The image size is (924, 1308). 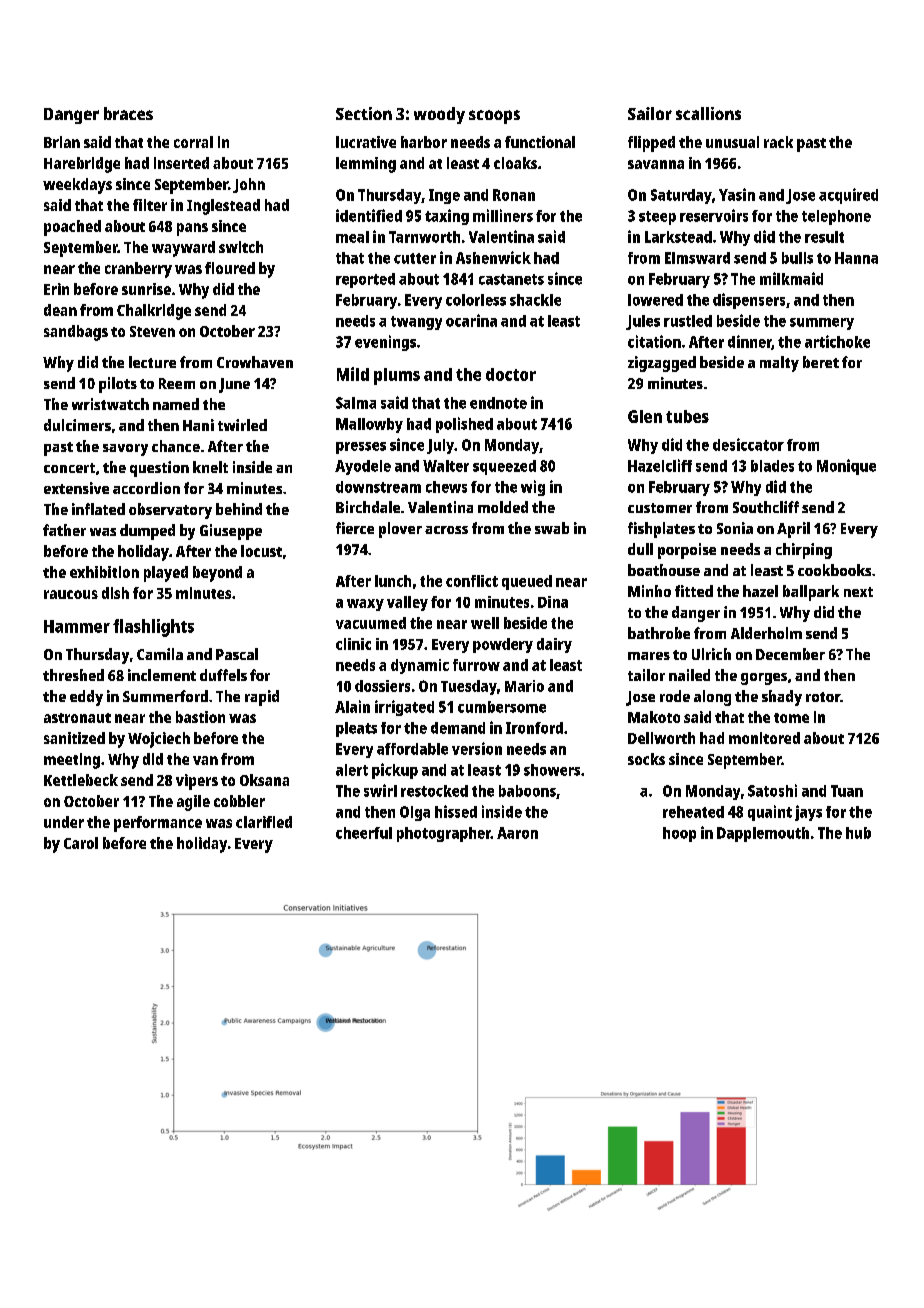 What do you see at coordinates (146, 289) in the document?
I see `sunrise` at bounding box center [146, 289].
